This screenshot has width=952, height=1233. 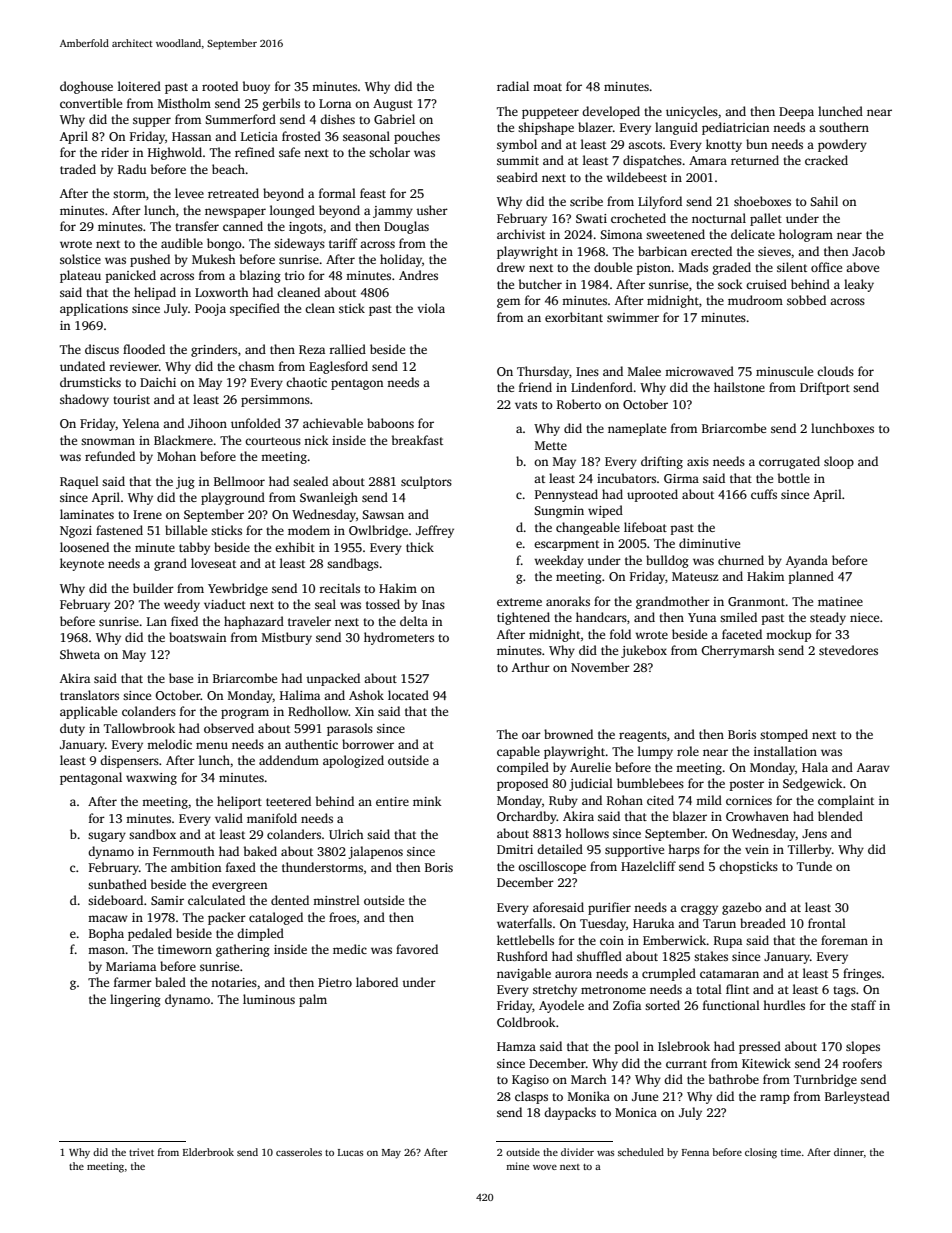 What do you see at coordinates (742, 908) in the screenshot?
I see `gazebo` at bounding box center [742, 908].
